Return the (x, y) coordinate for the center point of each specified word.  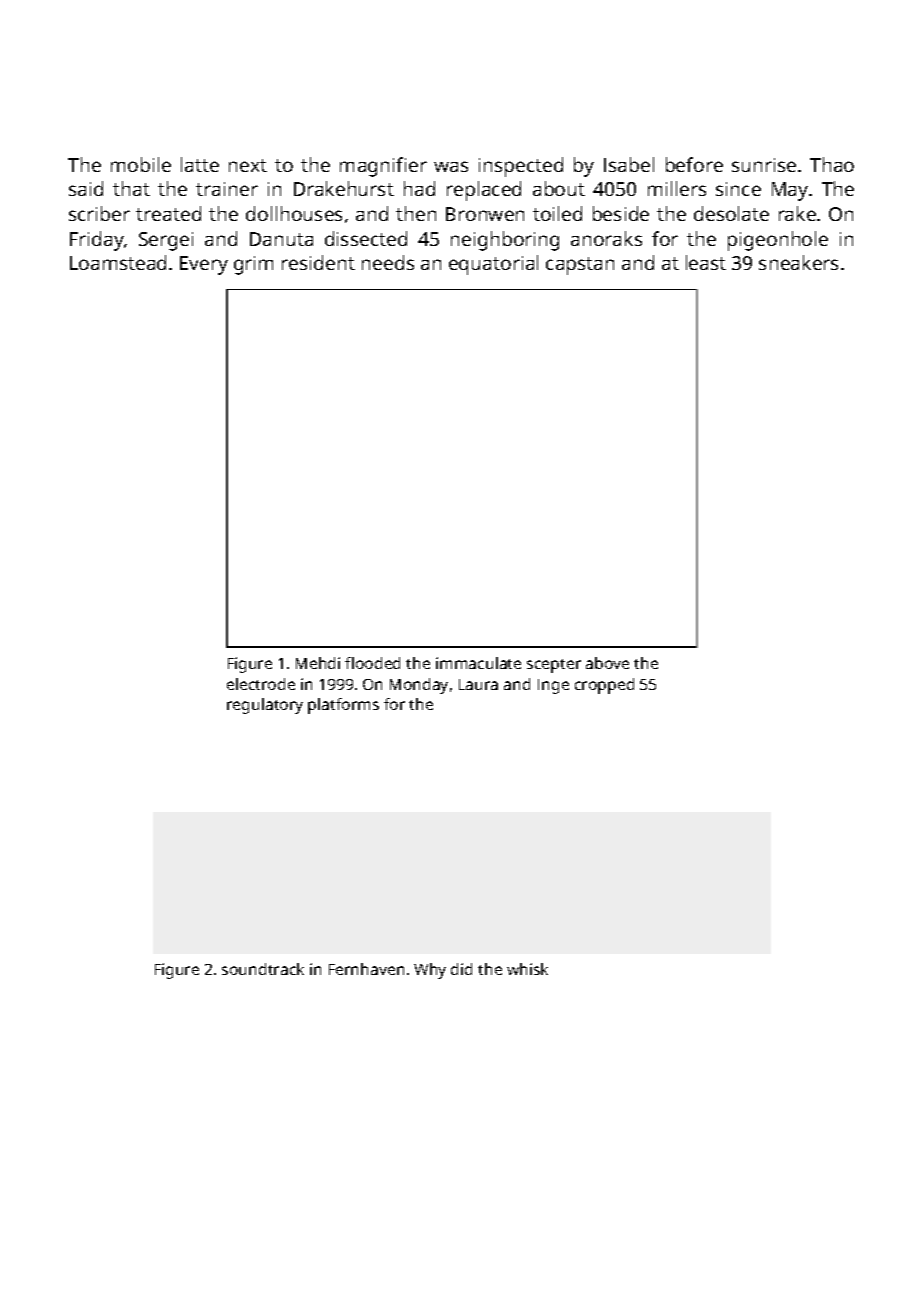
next (248, 165)
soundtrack (263, 969)
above (607, 663)
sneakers (798, 262)
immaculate (478, 663)
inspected (521, 167)
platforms (343, 706)
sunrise (764, 165)
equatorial (493, 265)
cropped (604, 686)
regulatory (265, 706)
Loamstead (118, 262)
